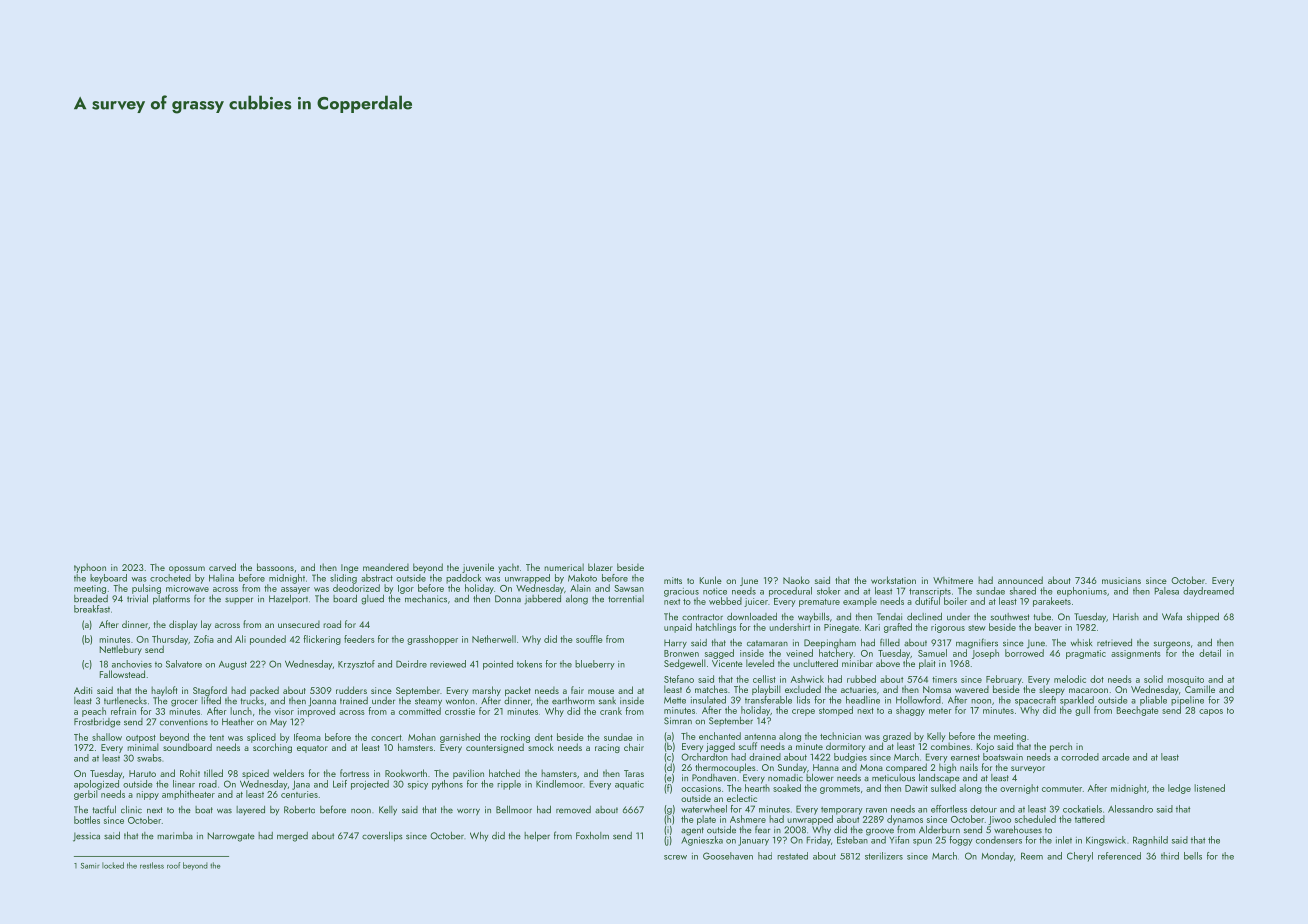 This image has width=1308, height=924. What do you see at coordinates (537, 837) in the image?
I see `helper` at bounding box center [537, 837].
